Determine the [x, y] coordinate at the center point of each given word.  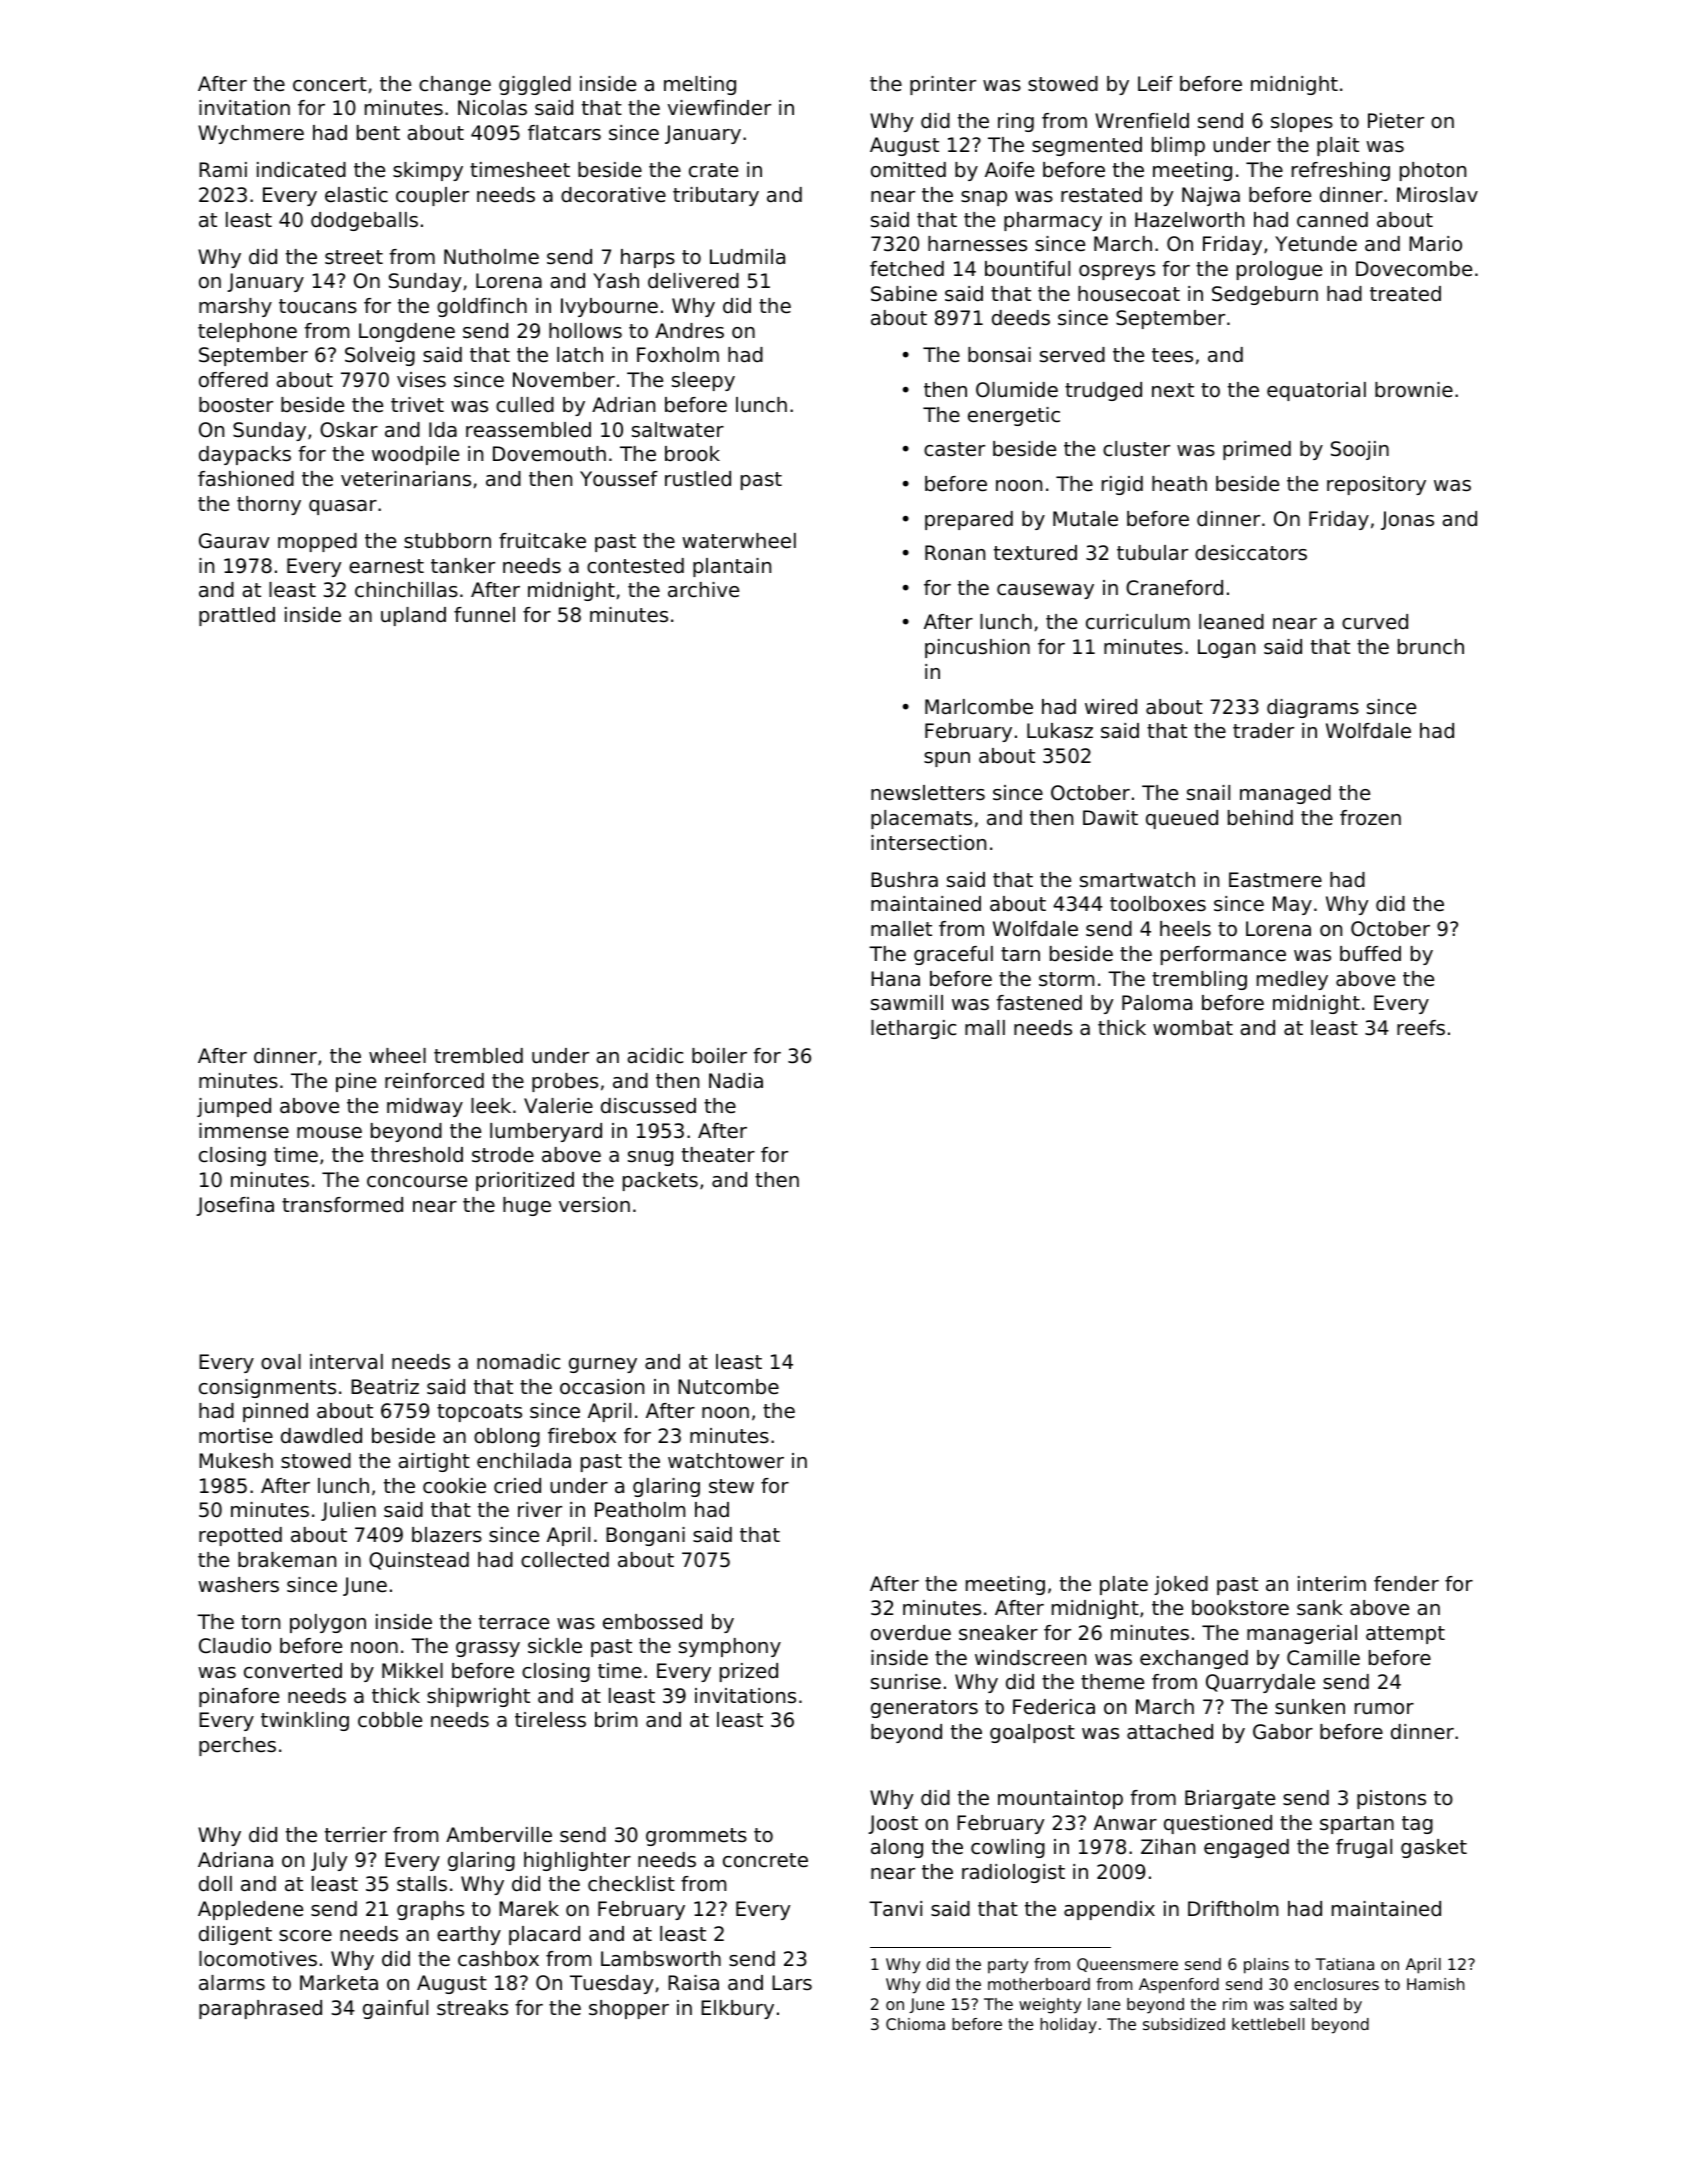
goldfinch [482, 307]
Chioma [915, 2024]
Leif [1155, 83]
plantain [732, 567]
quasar [343, 507]
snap [984, 198]
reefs [1421, 1028]
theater [718, 1155]
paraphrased [260, 2009]
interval [346, 1362]
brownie [1414, 390]
